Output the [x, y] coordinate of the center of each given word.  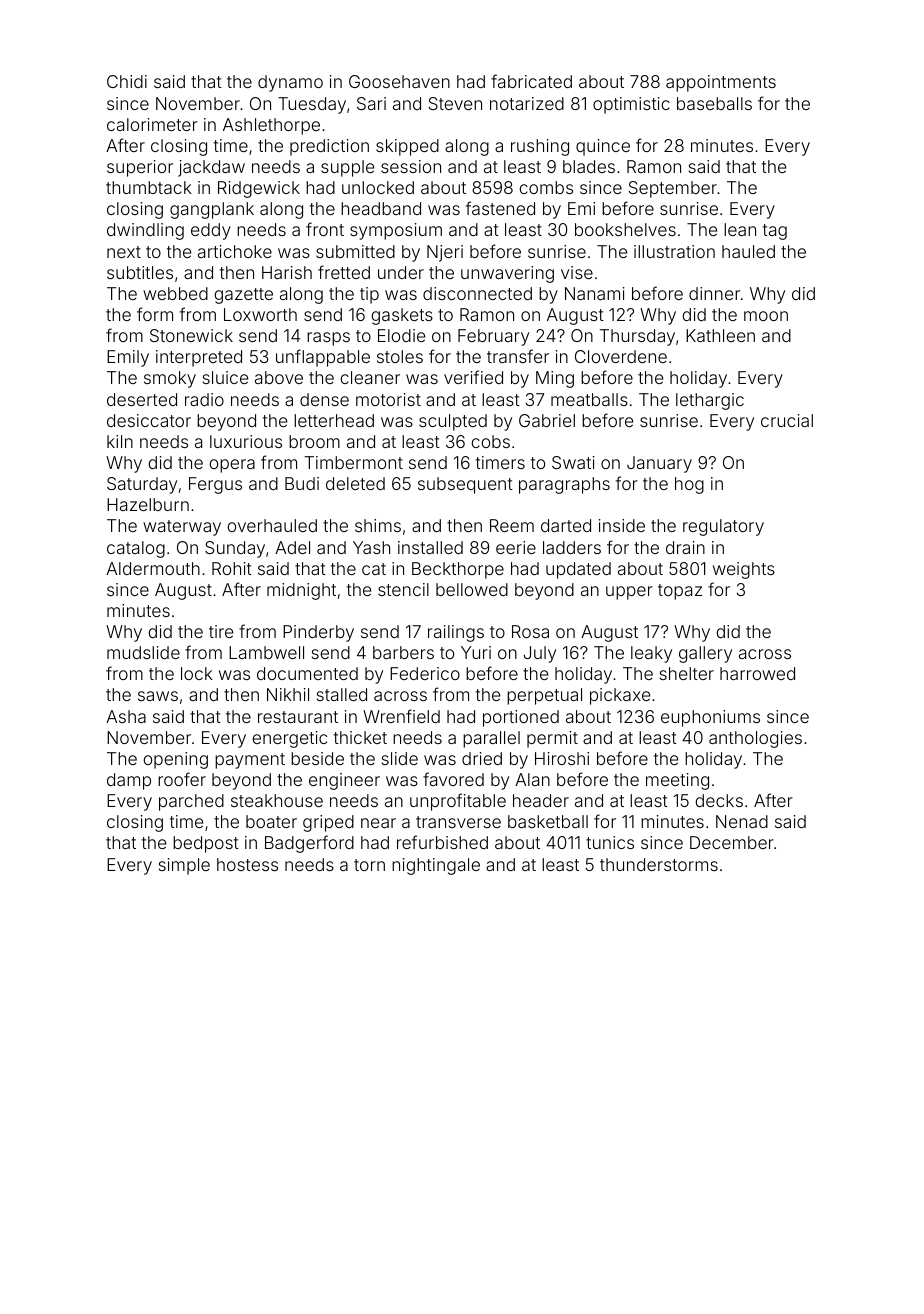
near [378, 823]
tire [221, 631]
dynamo [290, 83]
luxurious [246, 441]
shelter [687, 673]
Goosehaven [399, 81]
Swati [573, 462]
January [659, 464]
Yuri [476, 652]
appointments [721, 83]
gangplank [212, 210]
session [411, 166]
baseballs [714, 103]
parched [191, 802]
